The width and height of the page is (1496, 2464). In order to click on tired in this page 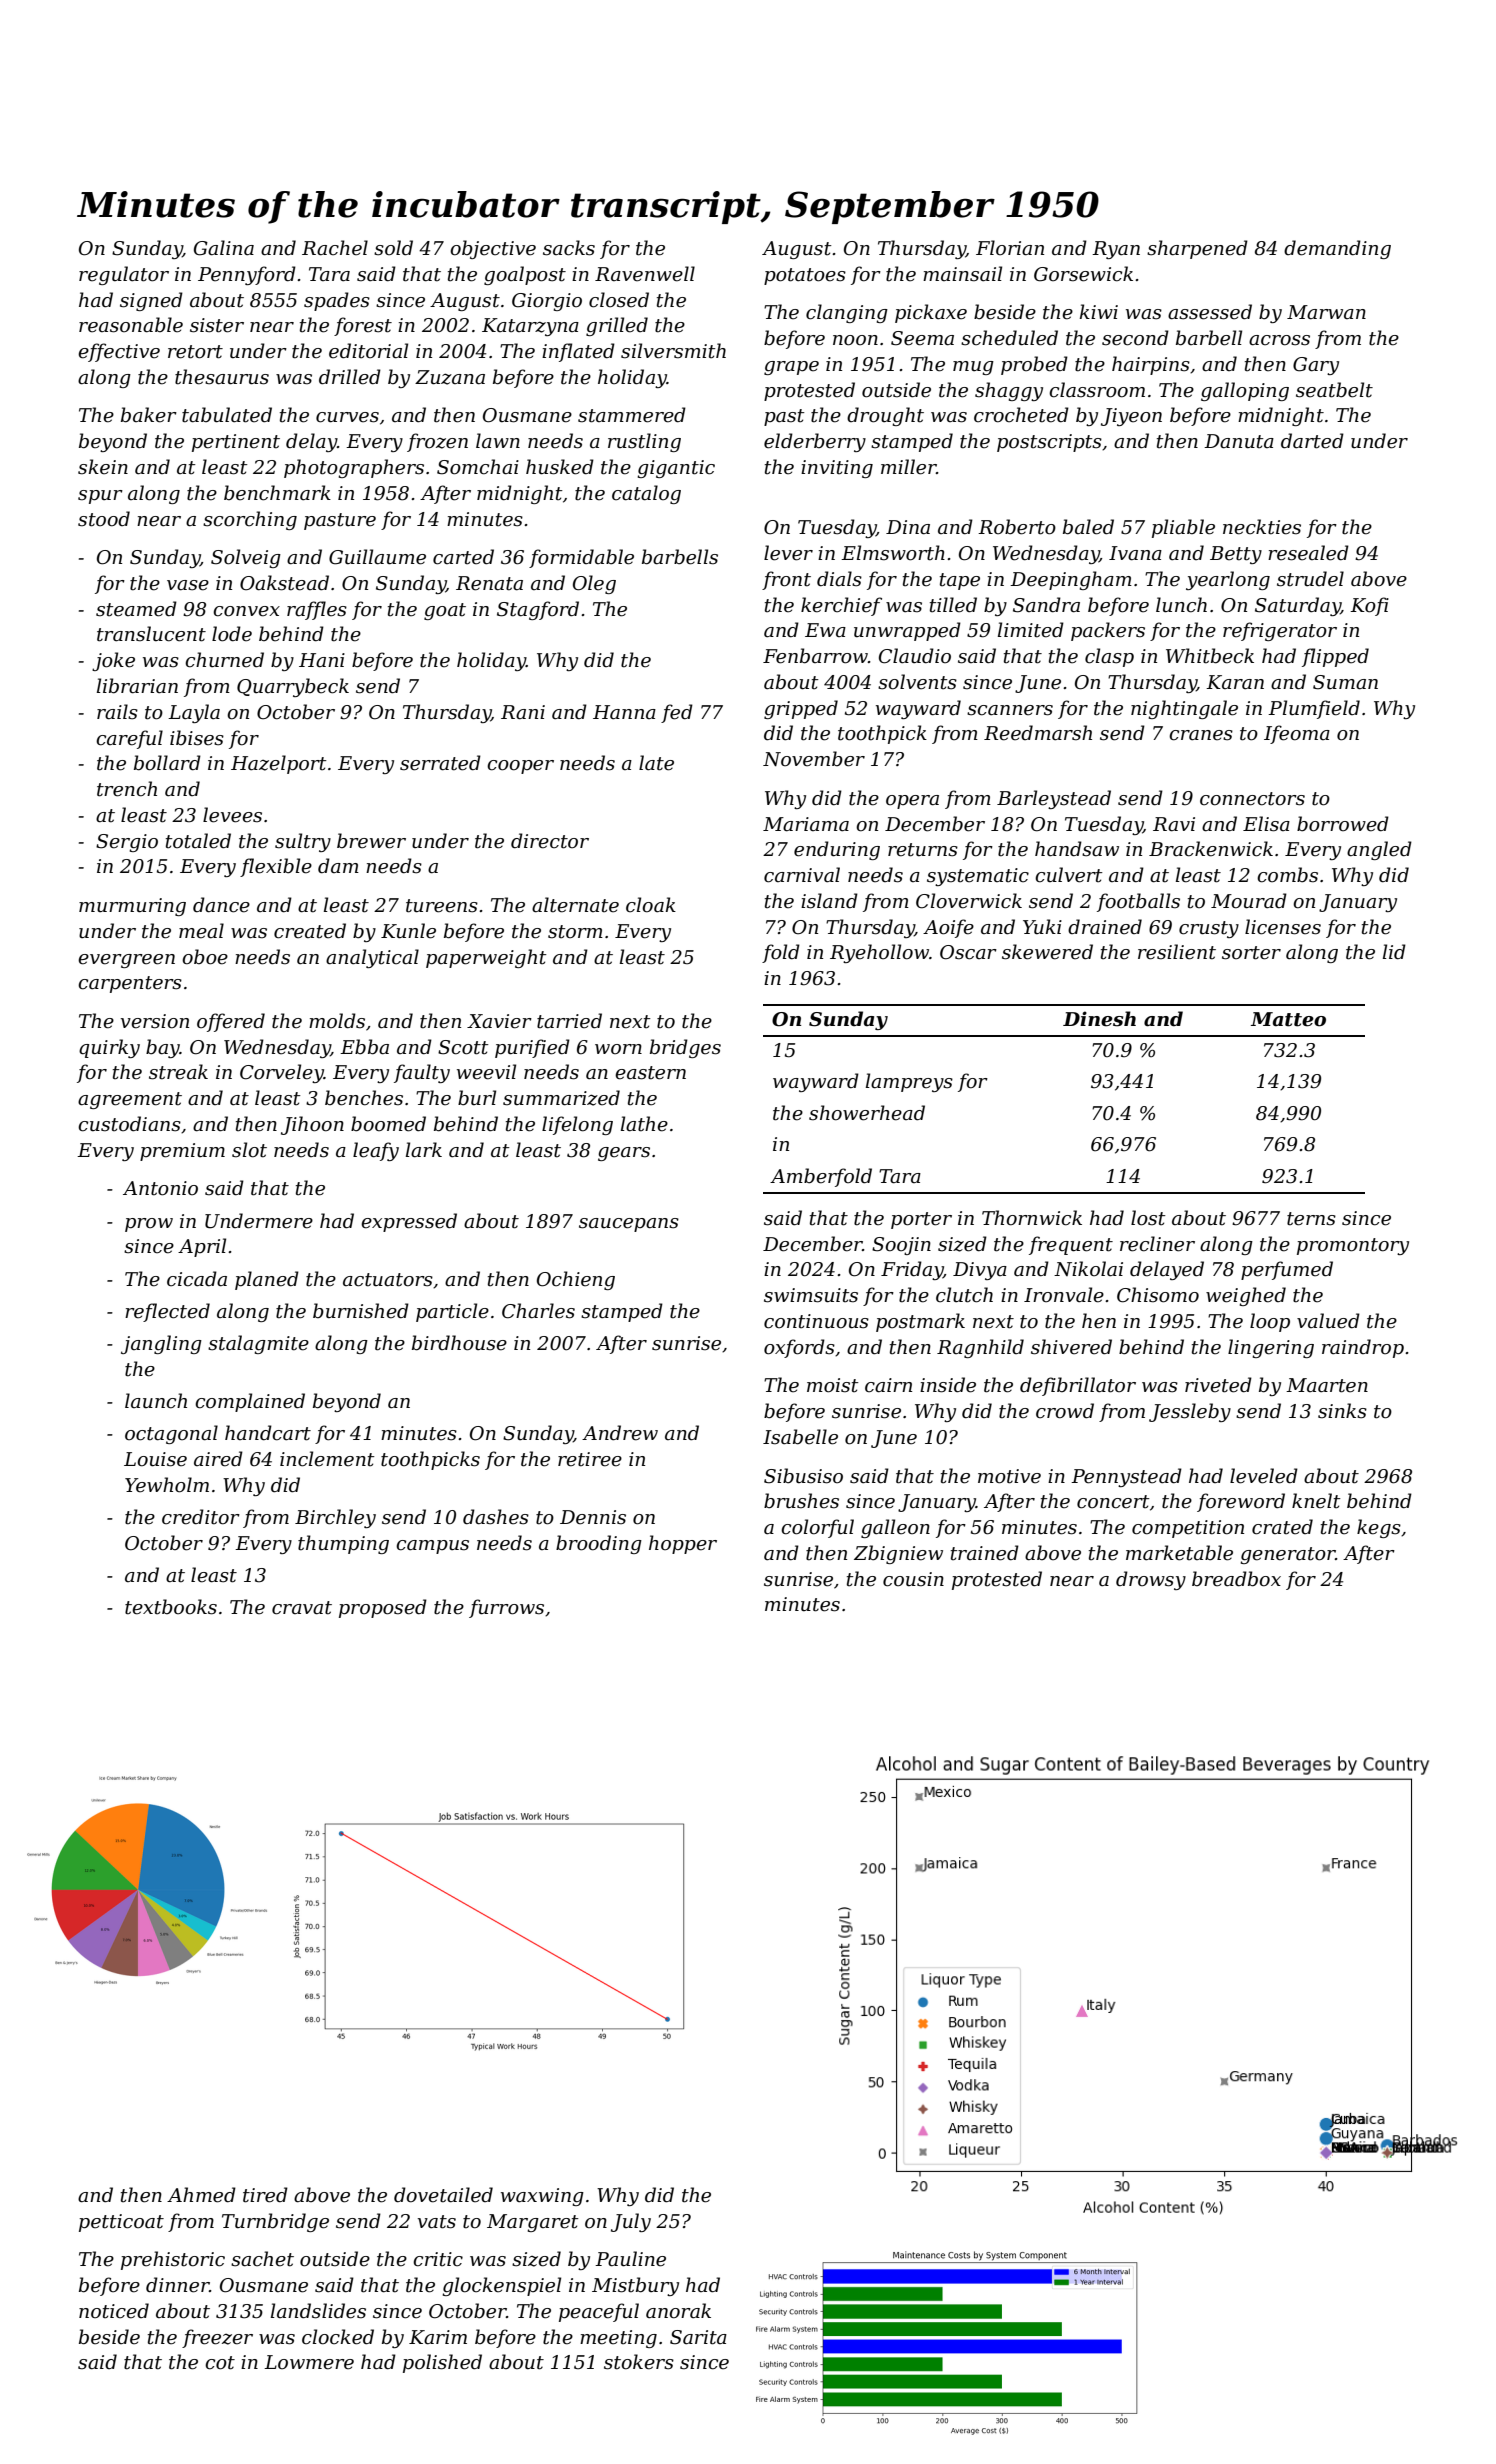, I will do `click(265, 2195)`.
